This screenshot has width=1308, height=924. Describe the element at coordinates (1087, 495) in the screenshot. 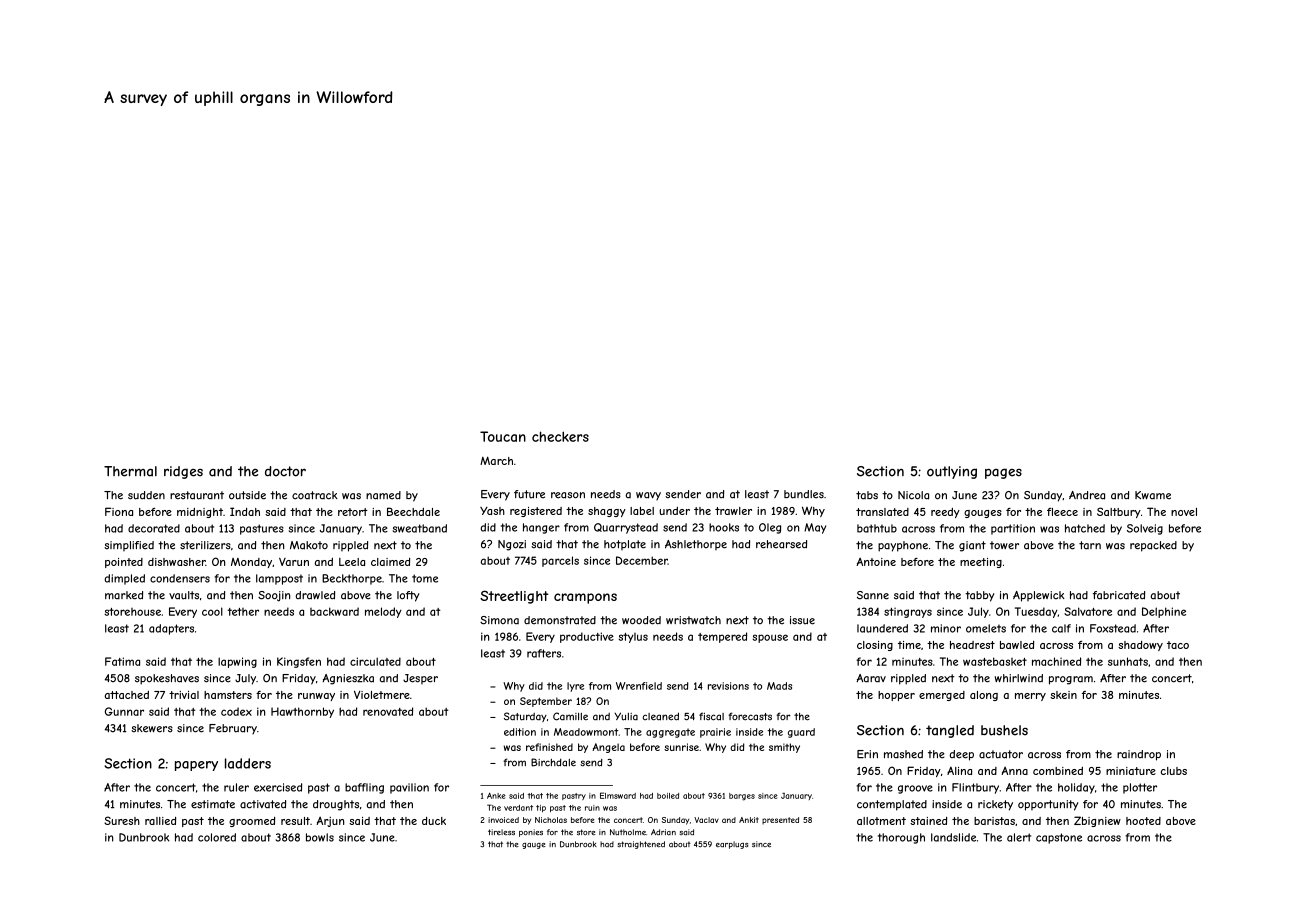

I see `Andrea` at that location.
